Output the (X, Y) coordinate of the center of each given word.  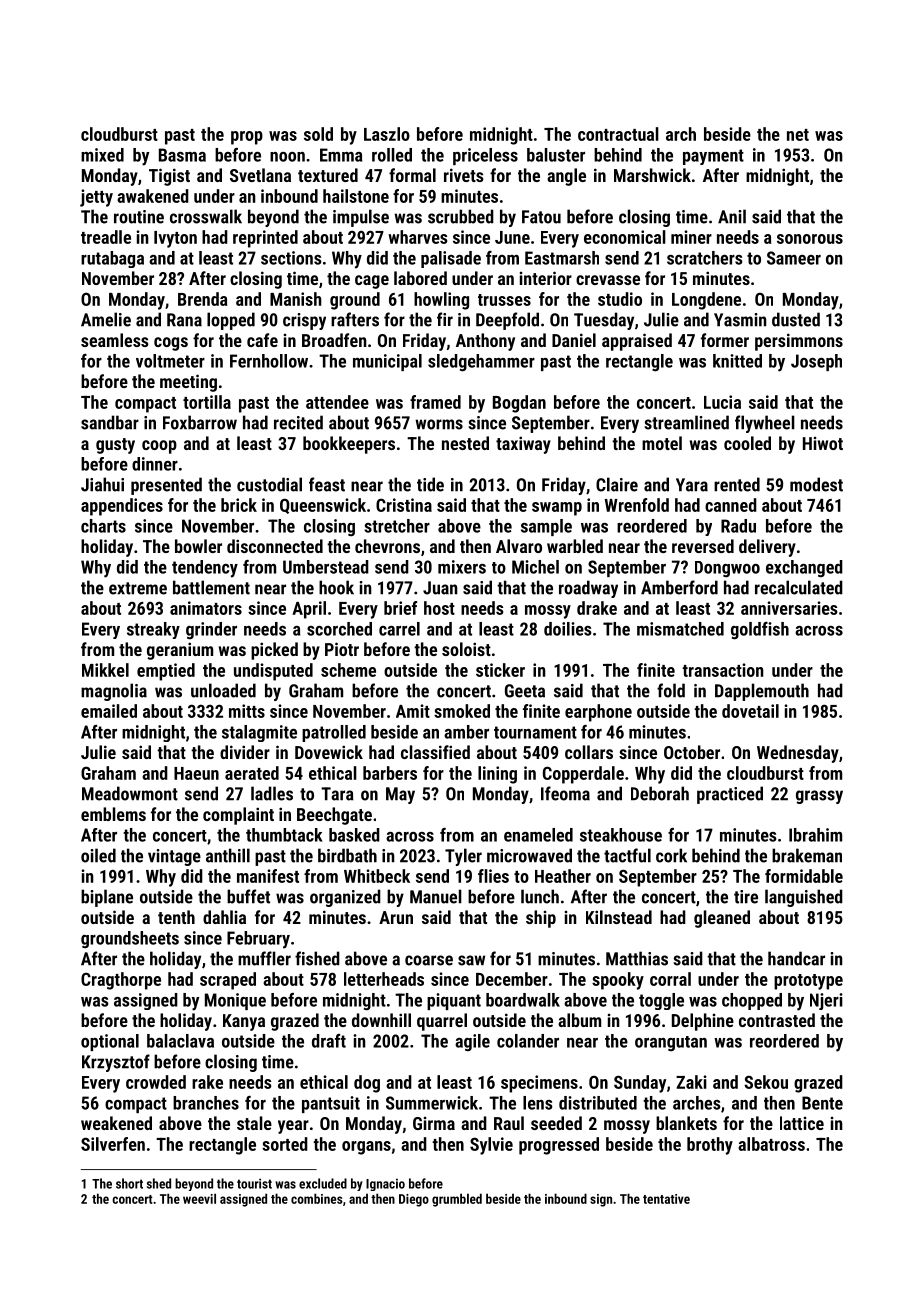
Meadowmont (130, 793)
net (798, 135)
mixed (102, 155)
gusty (115, 446)
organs (366, 1148)
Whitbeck (377, 876)
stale (254, 1123)
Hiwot (823, 443)
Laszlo (387, 134)
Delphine (703, 1022)
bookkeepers (349, 445)
